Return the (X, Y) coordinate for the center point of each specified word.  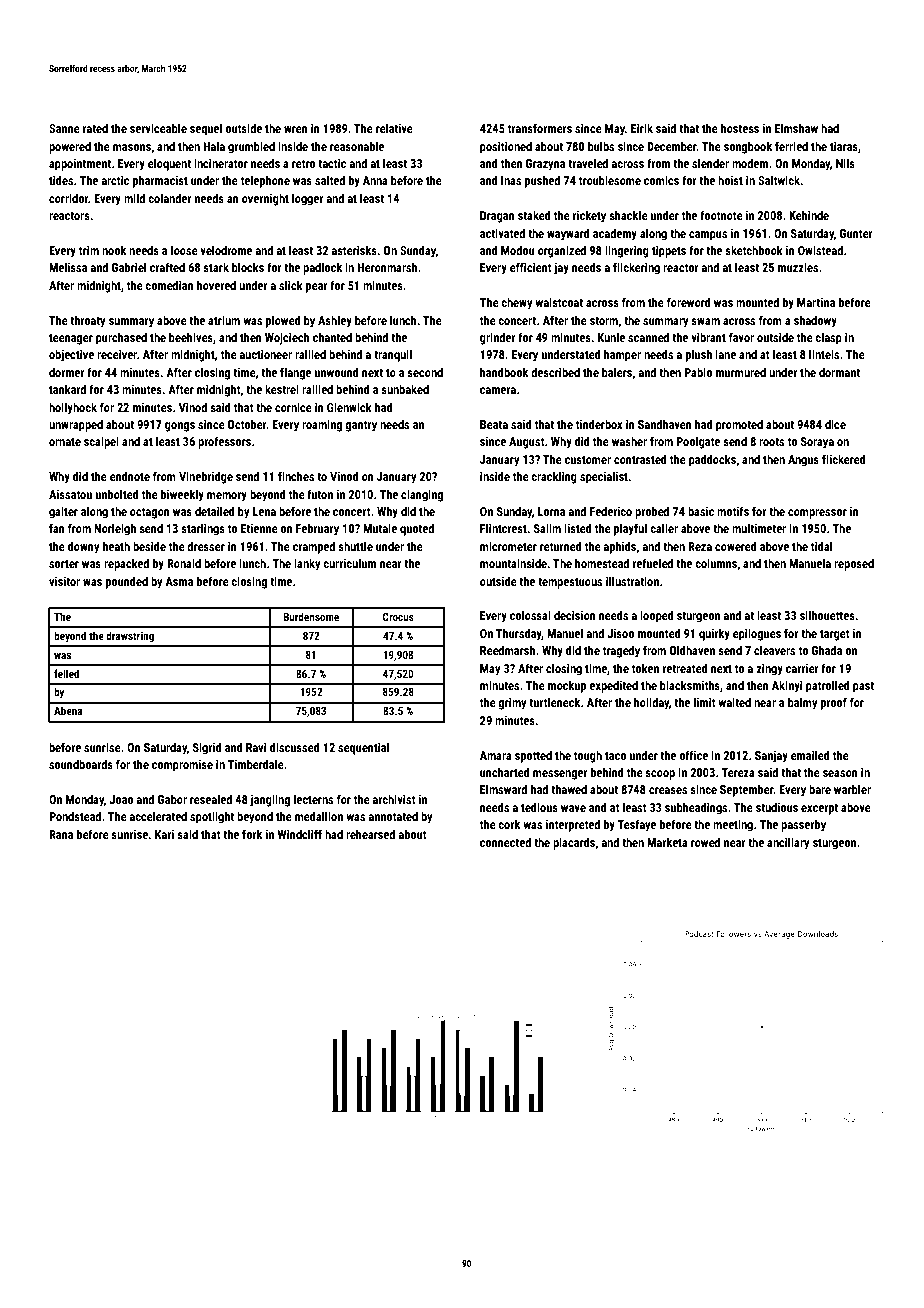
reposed (854, 564)
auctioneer (266, 354)
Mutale (380, 528)
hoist (730, 180)
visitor (64, 581)
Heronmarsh (387, 267)
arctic (115, 180)
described (555, 372)
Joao (121, 799)
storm (604, 321)
